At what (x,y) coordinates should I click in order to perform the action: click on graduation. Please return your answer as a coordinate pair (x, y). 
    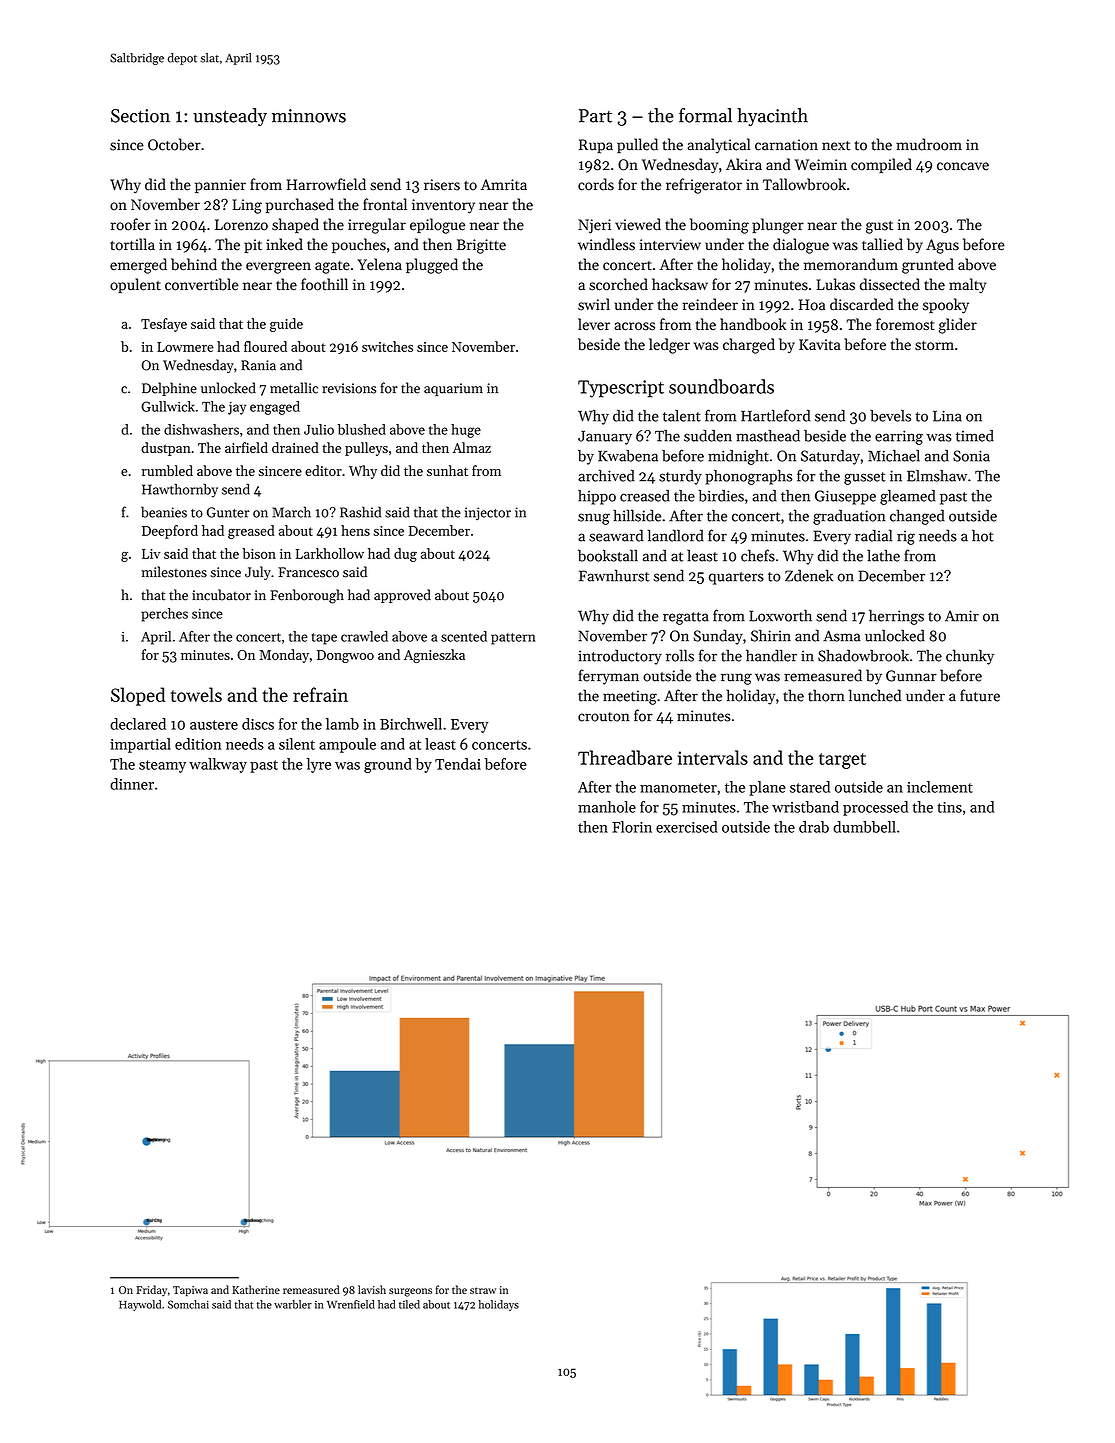
    Looking at the image, I should click on (849, 517).
